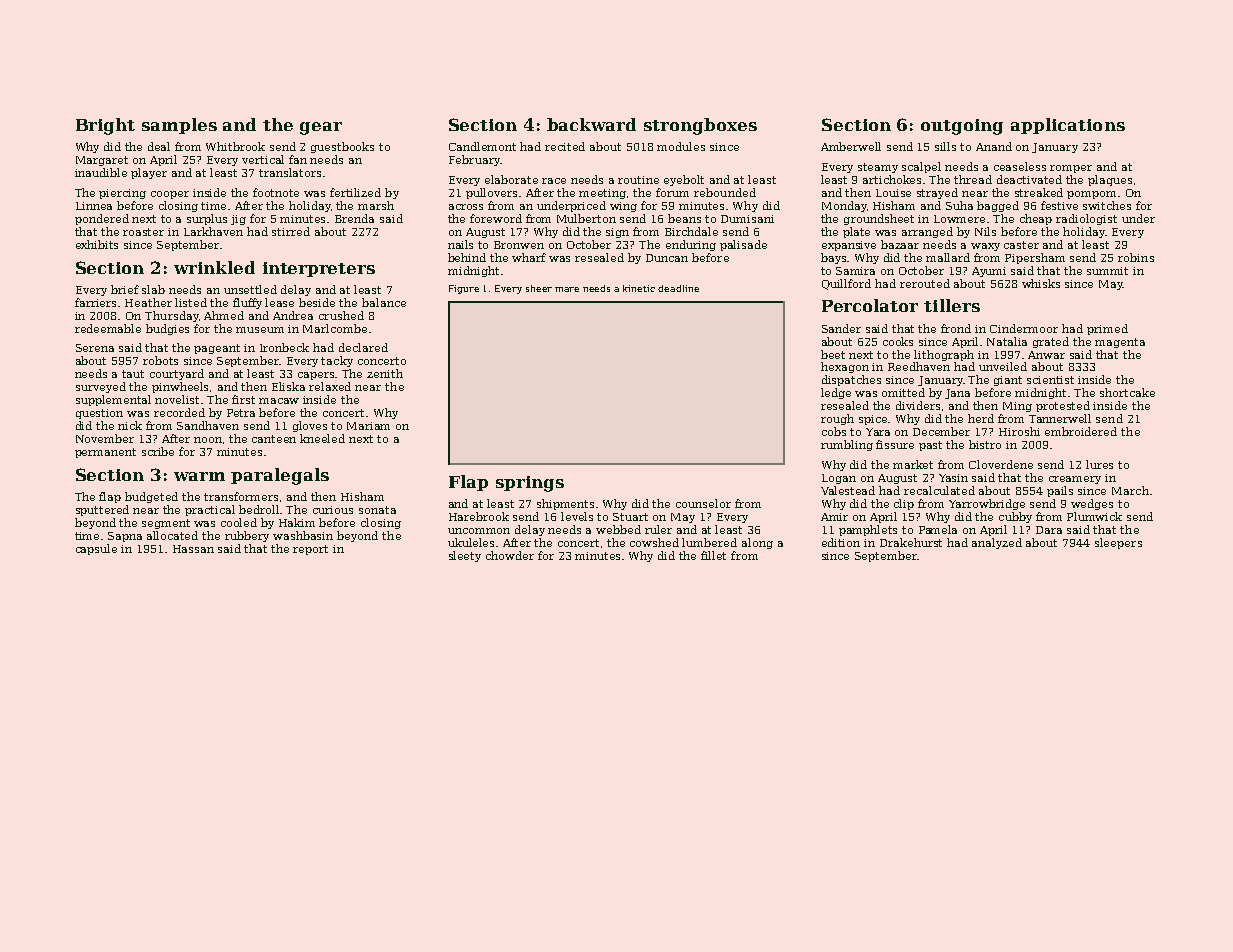 The width and height of the page is (1233, 952). What do you see at coordinates (994, 146) in the page?
I see `Anand` at bounding box center [994, 146].
